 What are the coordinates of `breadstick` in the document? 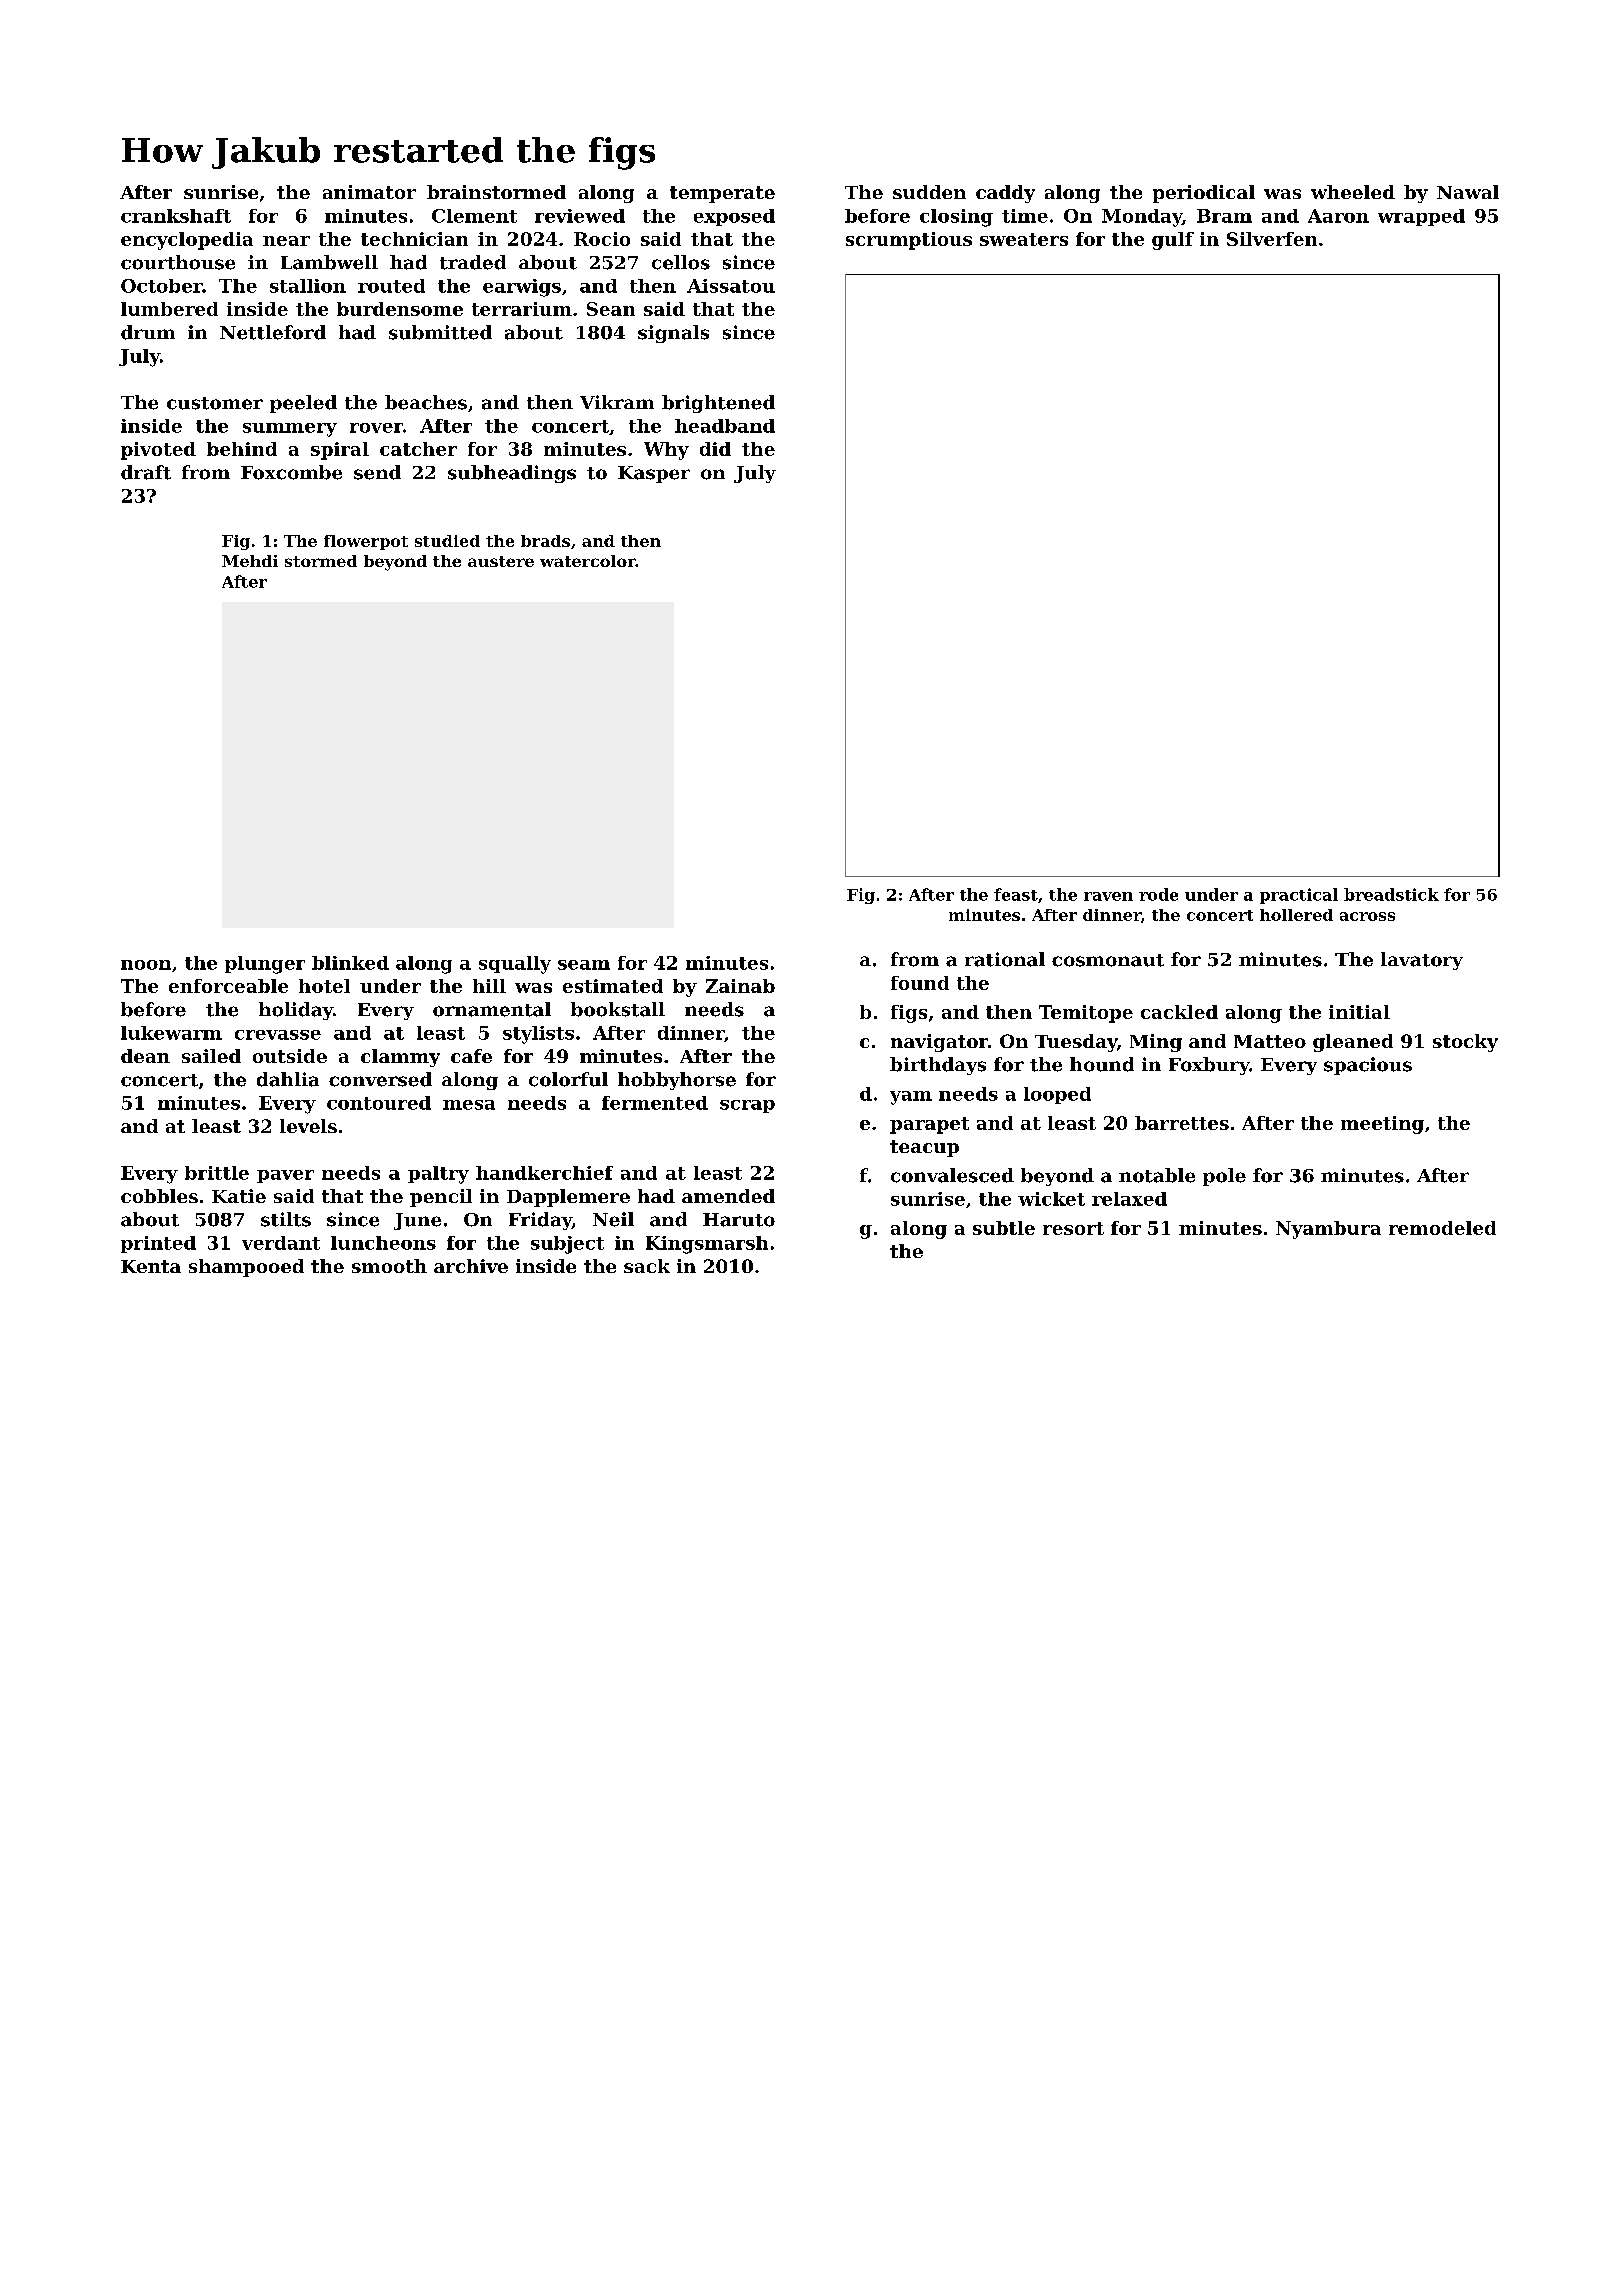 It's located at (1391, 894).
